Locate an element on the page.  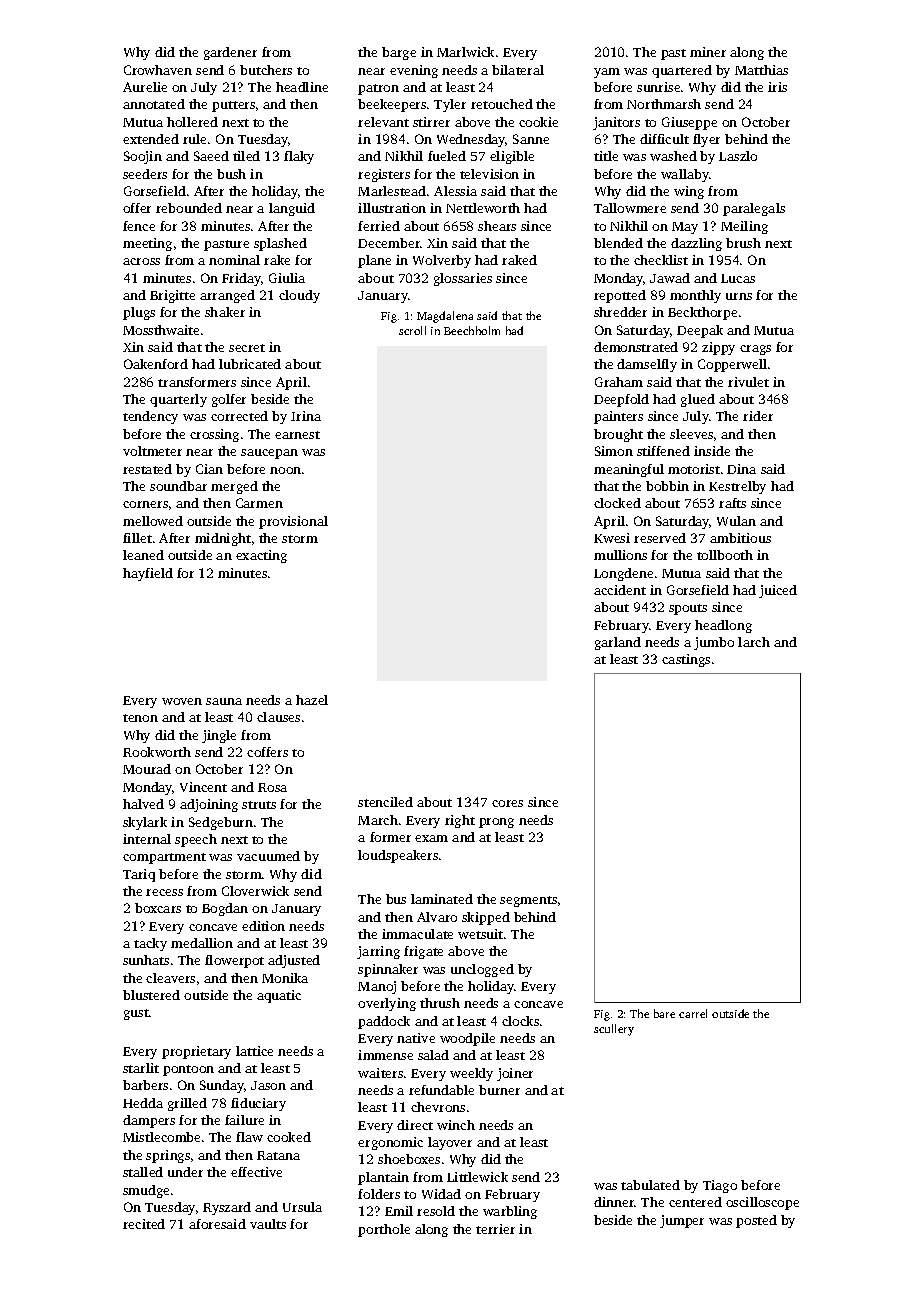
recited is located at coordinates (144, 1224).
